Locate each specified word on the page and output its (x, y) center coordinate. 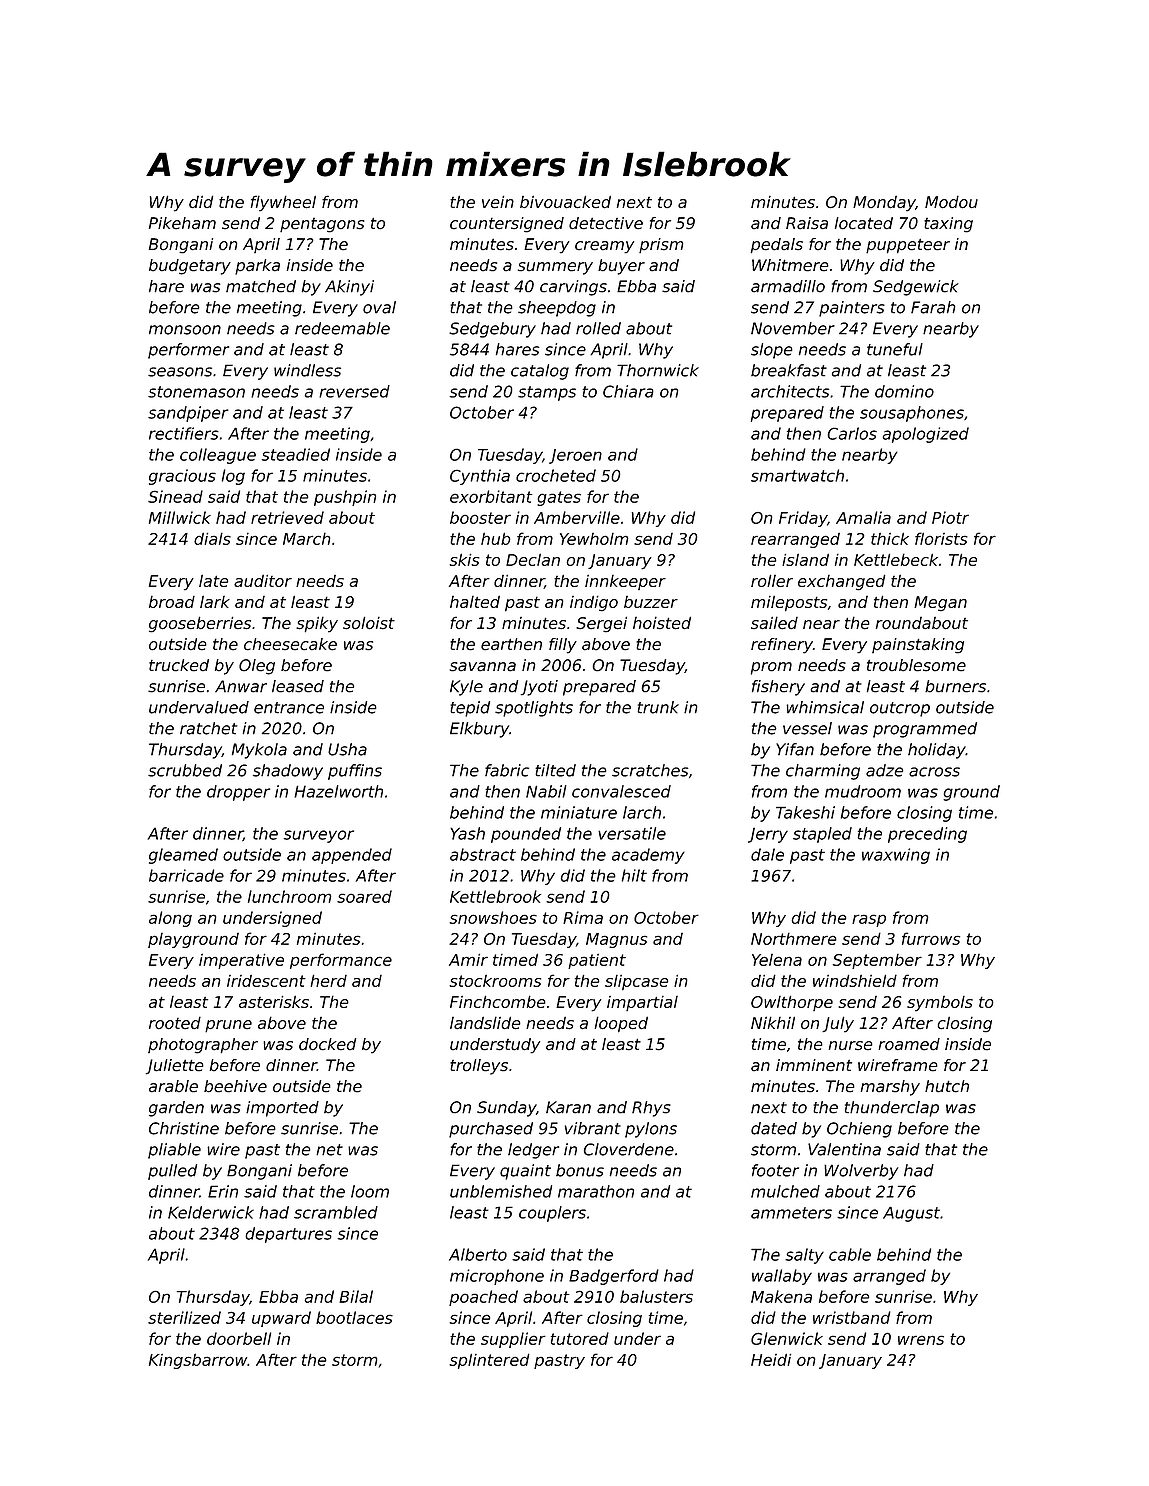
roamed (909, 1044)
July (838, 1024)
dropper (238, 793)
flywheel (283, 203)
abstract (483, 854)
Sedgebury (492, 330)
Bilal (356, 1296)
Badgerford (614, 1277)
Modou (951, 202)
